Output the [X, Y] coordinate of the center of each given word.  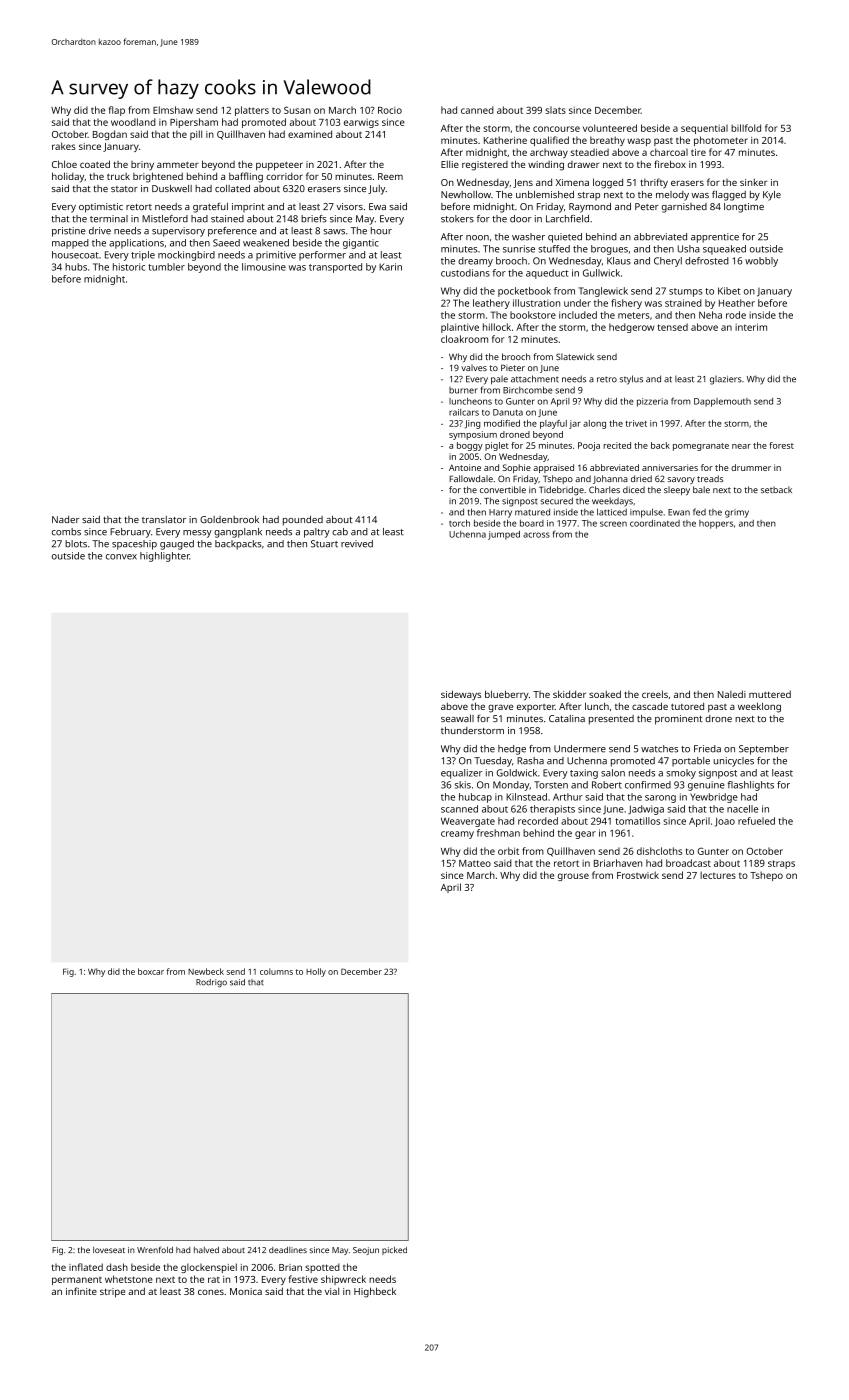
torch [459, 523]
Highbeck [375, 1292]
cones [211, 1292]
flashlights [751, 786]
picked [394, 1251]
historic [129, 267]
